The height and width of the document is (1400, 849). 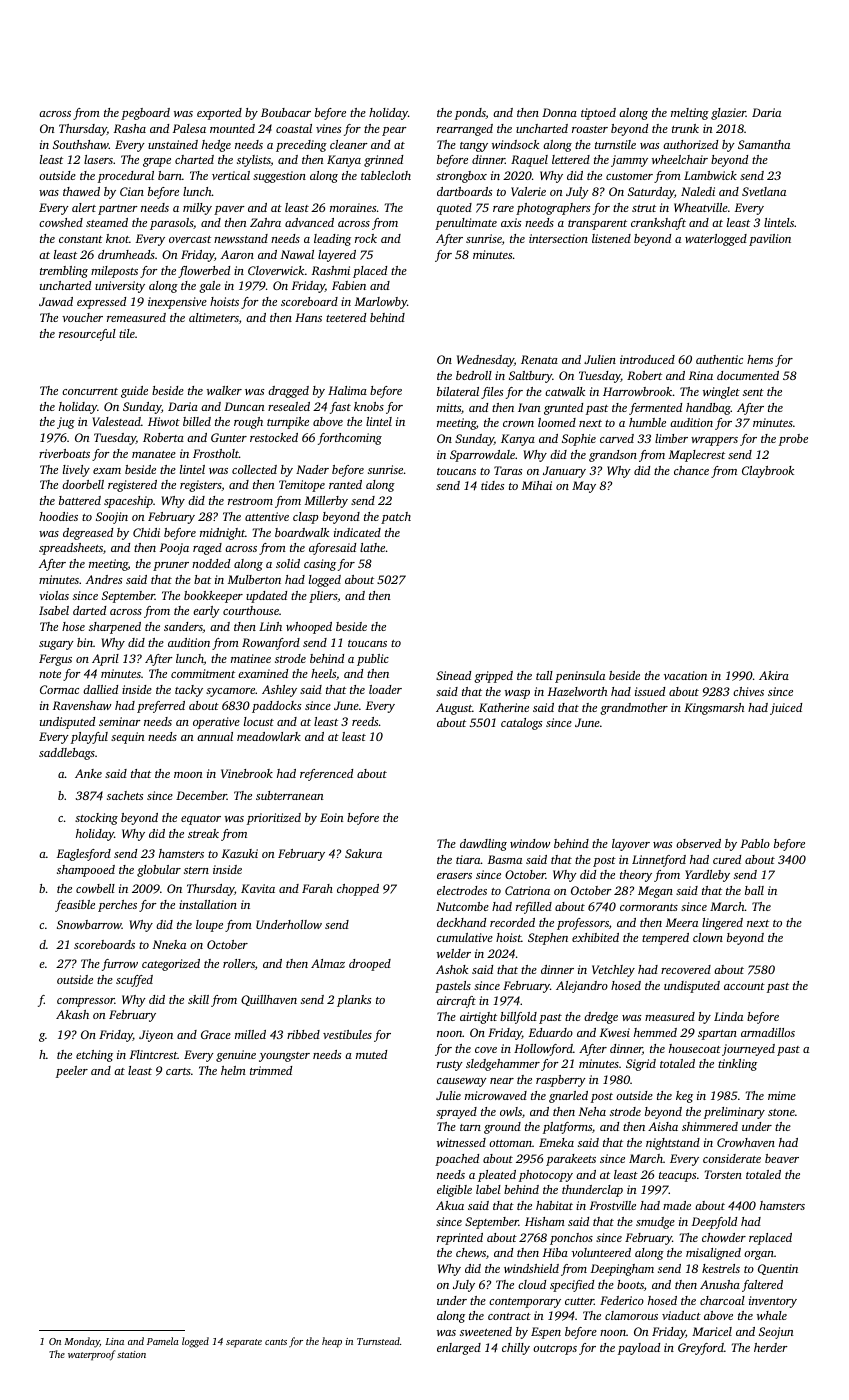 What do you see at coordinates (88, 773) in the document?
I see `Anke` at bounding box center [88, 773].
